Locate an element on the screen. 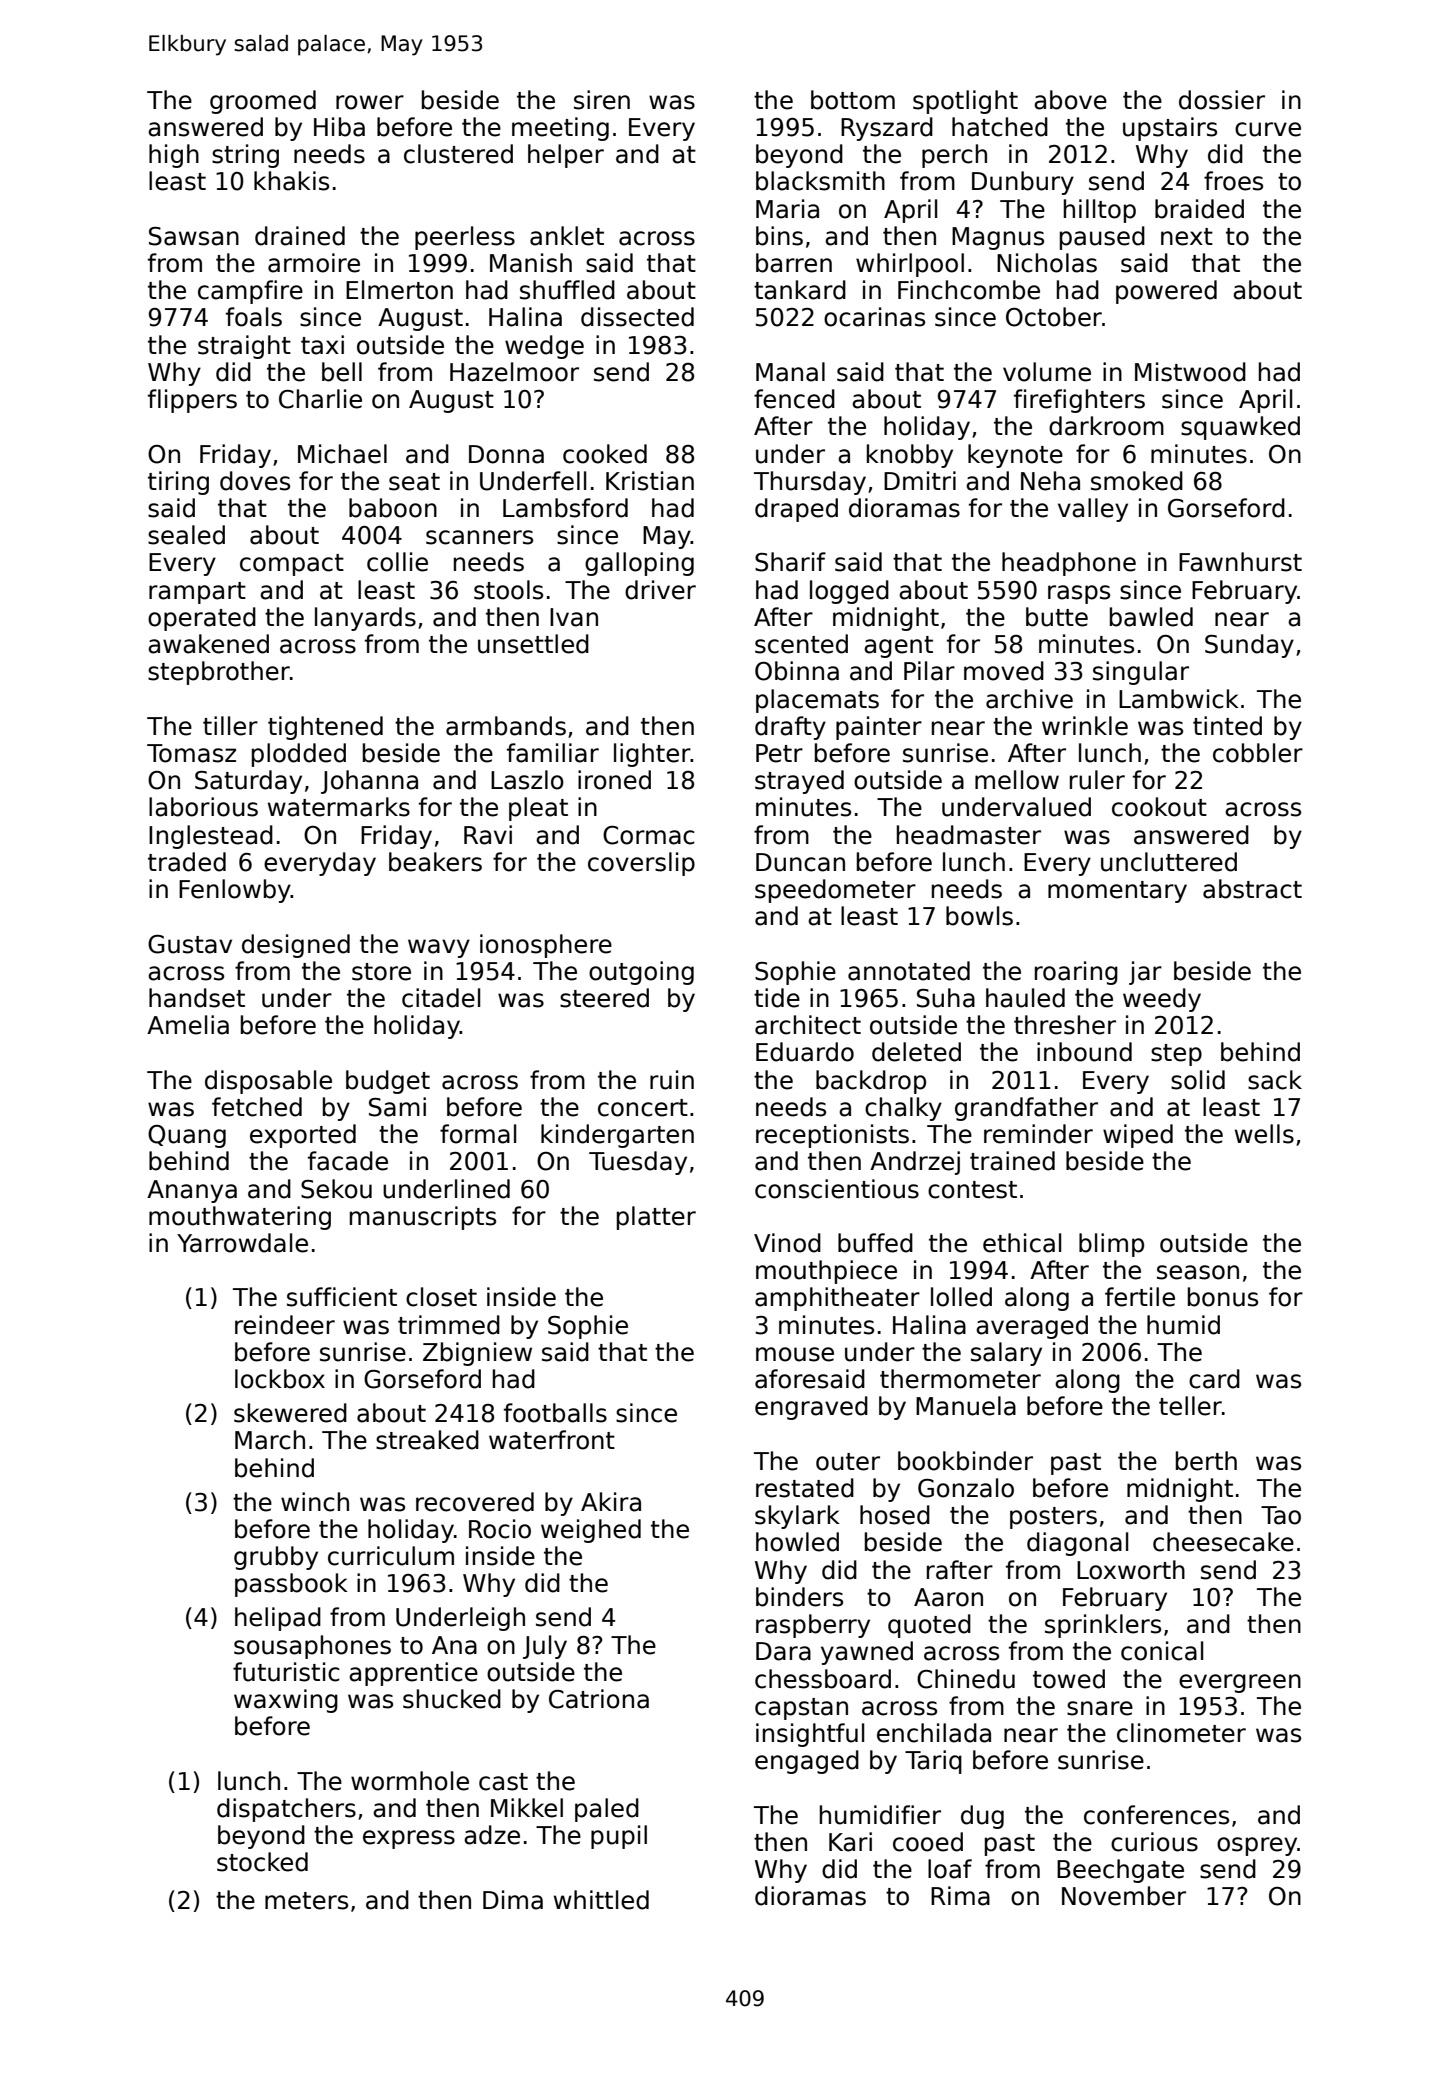  groomed is located at coordinates (263, 102).
